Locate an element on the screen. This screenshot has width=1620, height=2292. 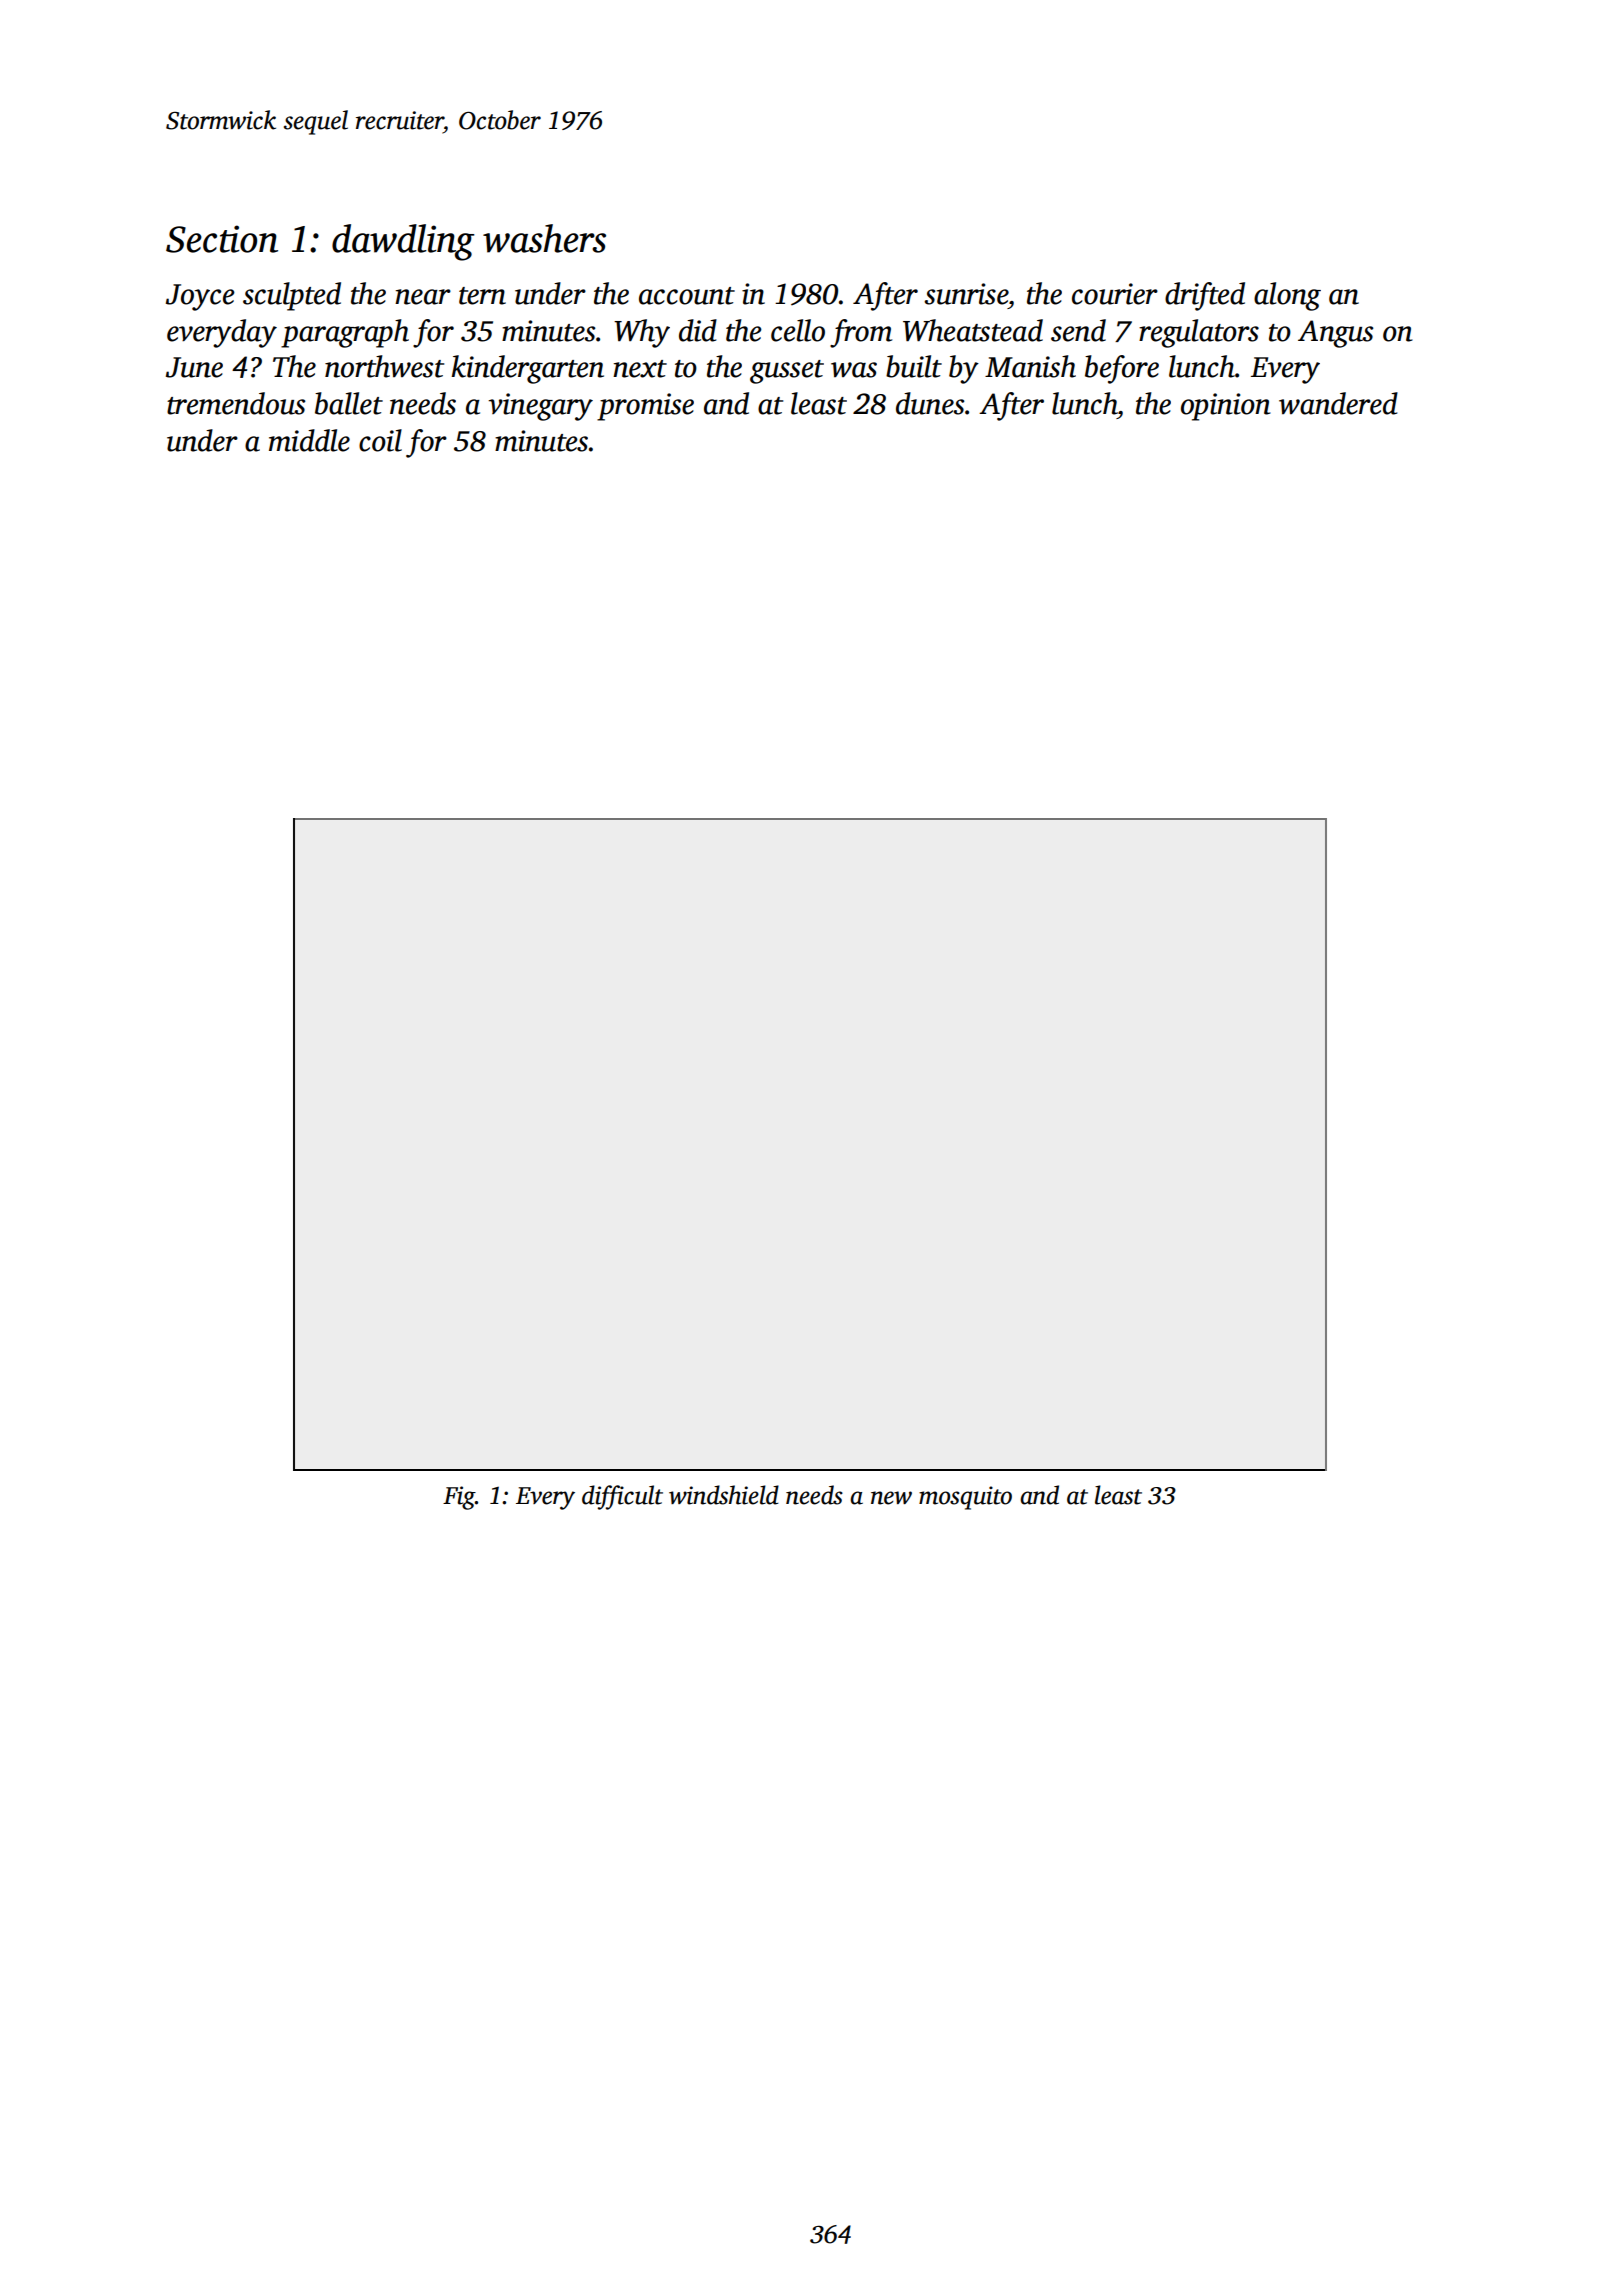
along is located at coordinates (1287, 296).
